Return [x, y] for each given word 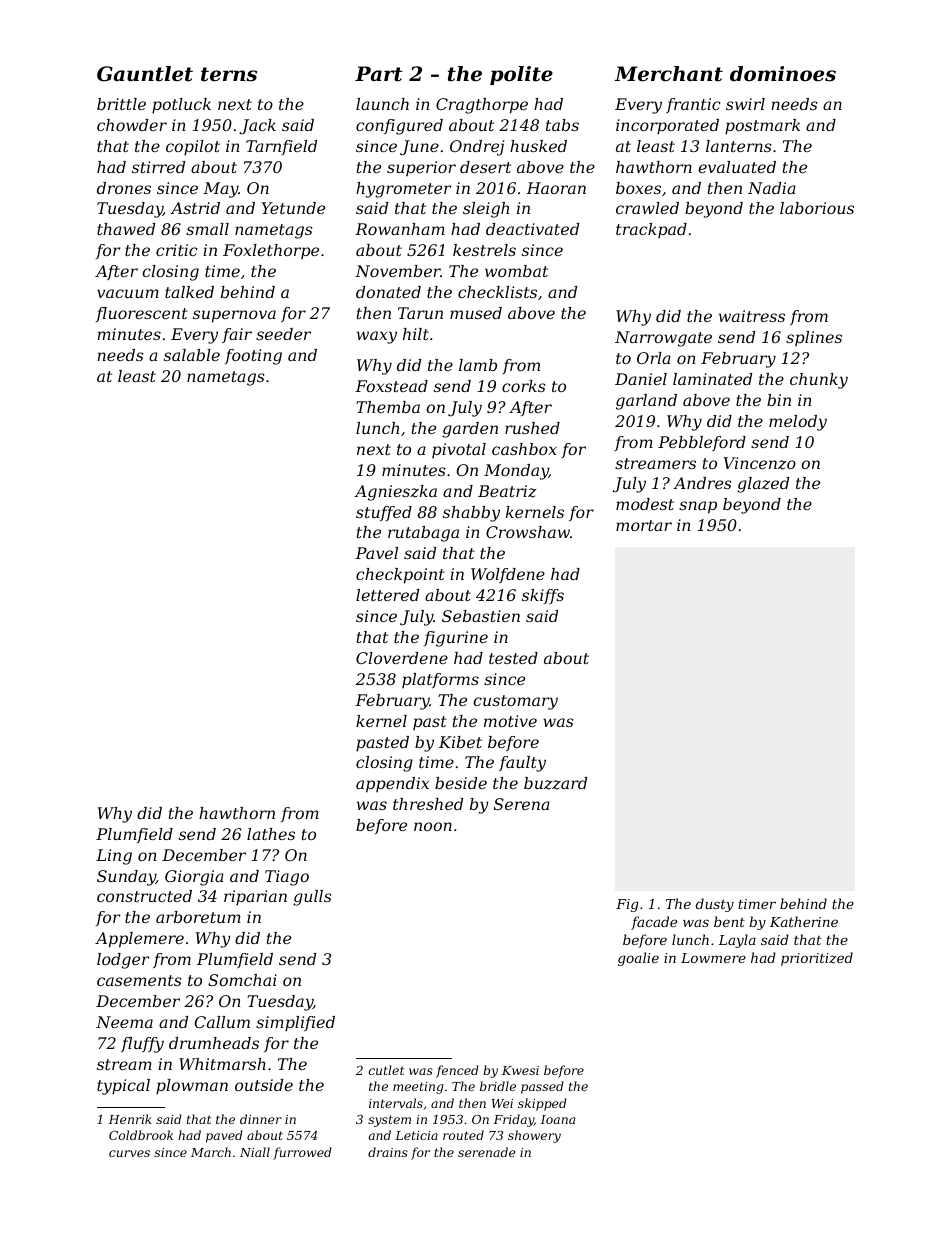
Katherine [804, 921]
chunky [819, 381]
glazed [763, 485]
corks [524, 386]
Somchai [242, 980]
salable [192, 355]
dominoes [783, 74]
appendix [392, 785]
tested [513, 658]
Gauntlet [145, 74]
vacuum [128, 293]
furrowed [302, 1153]
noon [433, 826]
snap [698, 507]
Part [379, 74]
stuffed [384, 513]
